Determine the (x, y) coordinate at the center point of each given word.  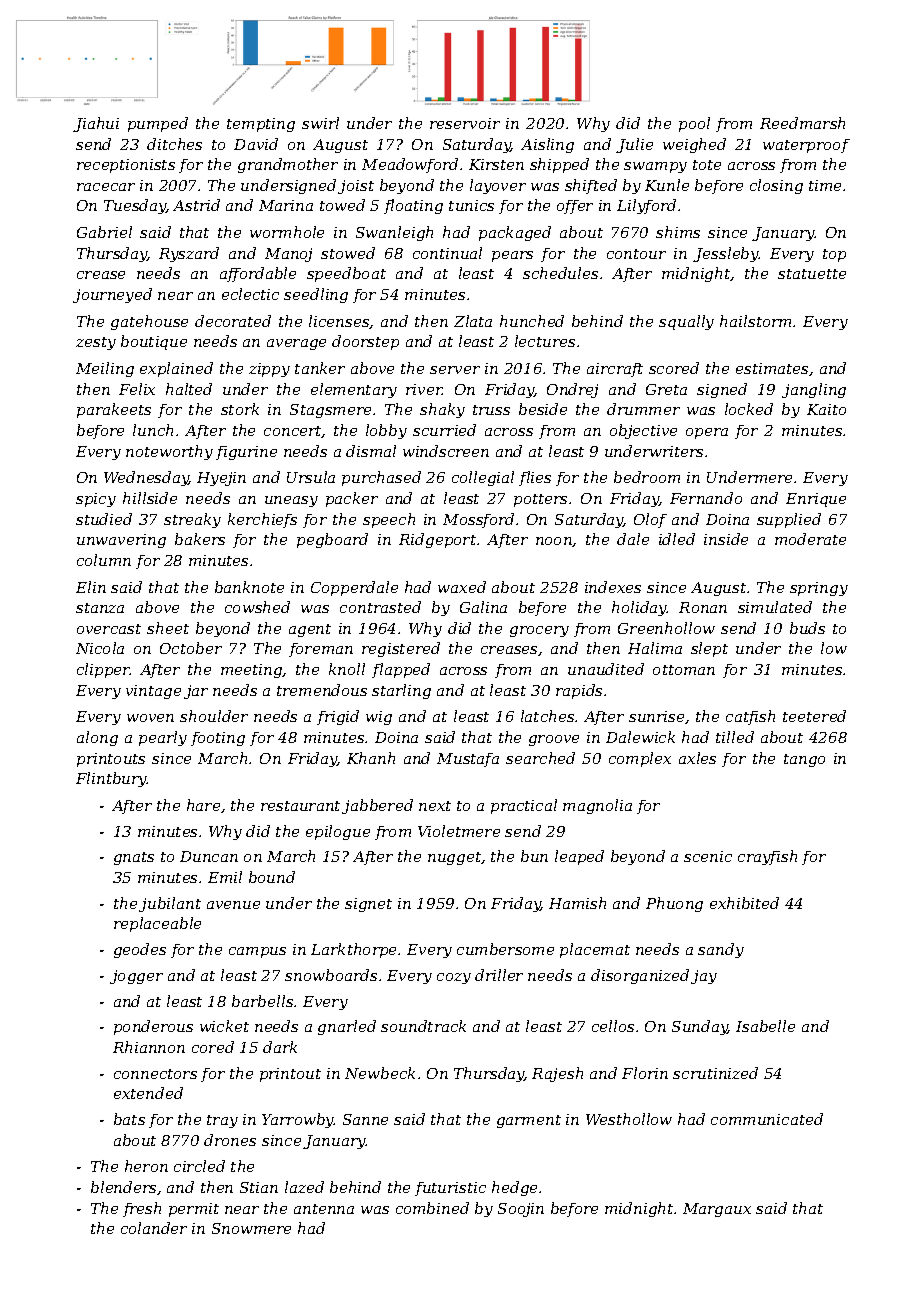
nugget (454, 858)
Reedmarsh (802, 123)
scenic (708, 856)
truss (491, 410)
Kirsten (496, 164)
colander (154, 1228)
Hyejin (221, 479)
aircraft (615, 370)
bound (272, 877)
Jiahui (96, 124)
